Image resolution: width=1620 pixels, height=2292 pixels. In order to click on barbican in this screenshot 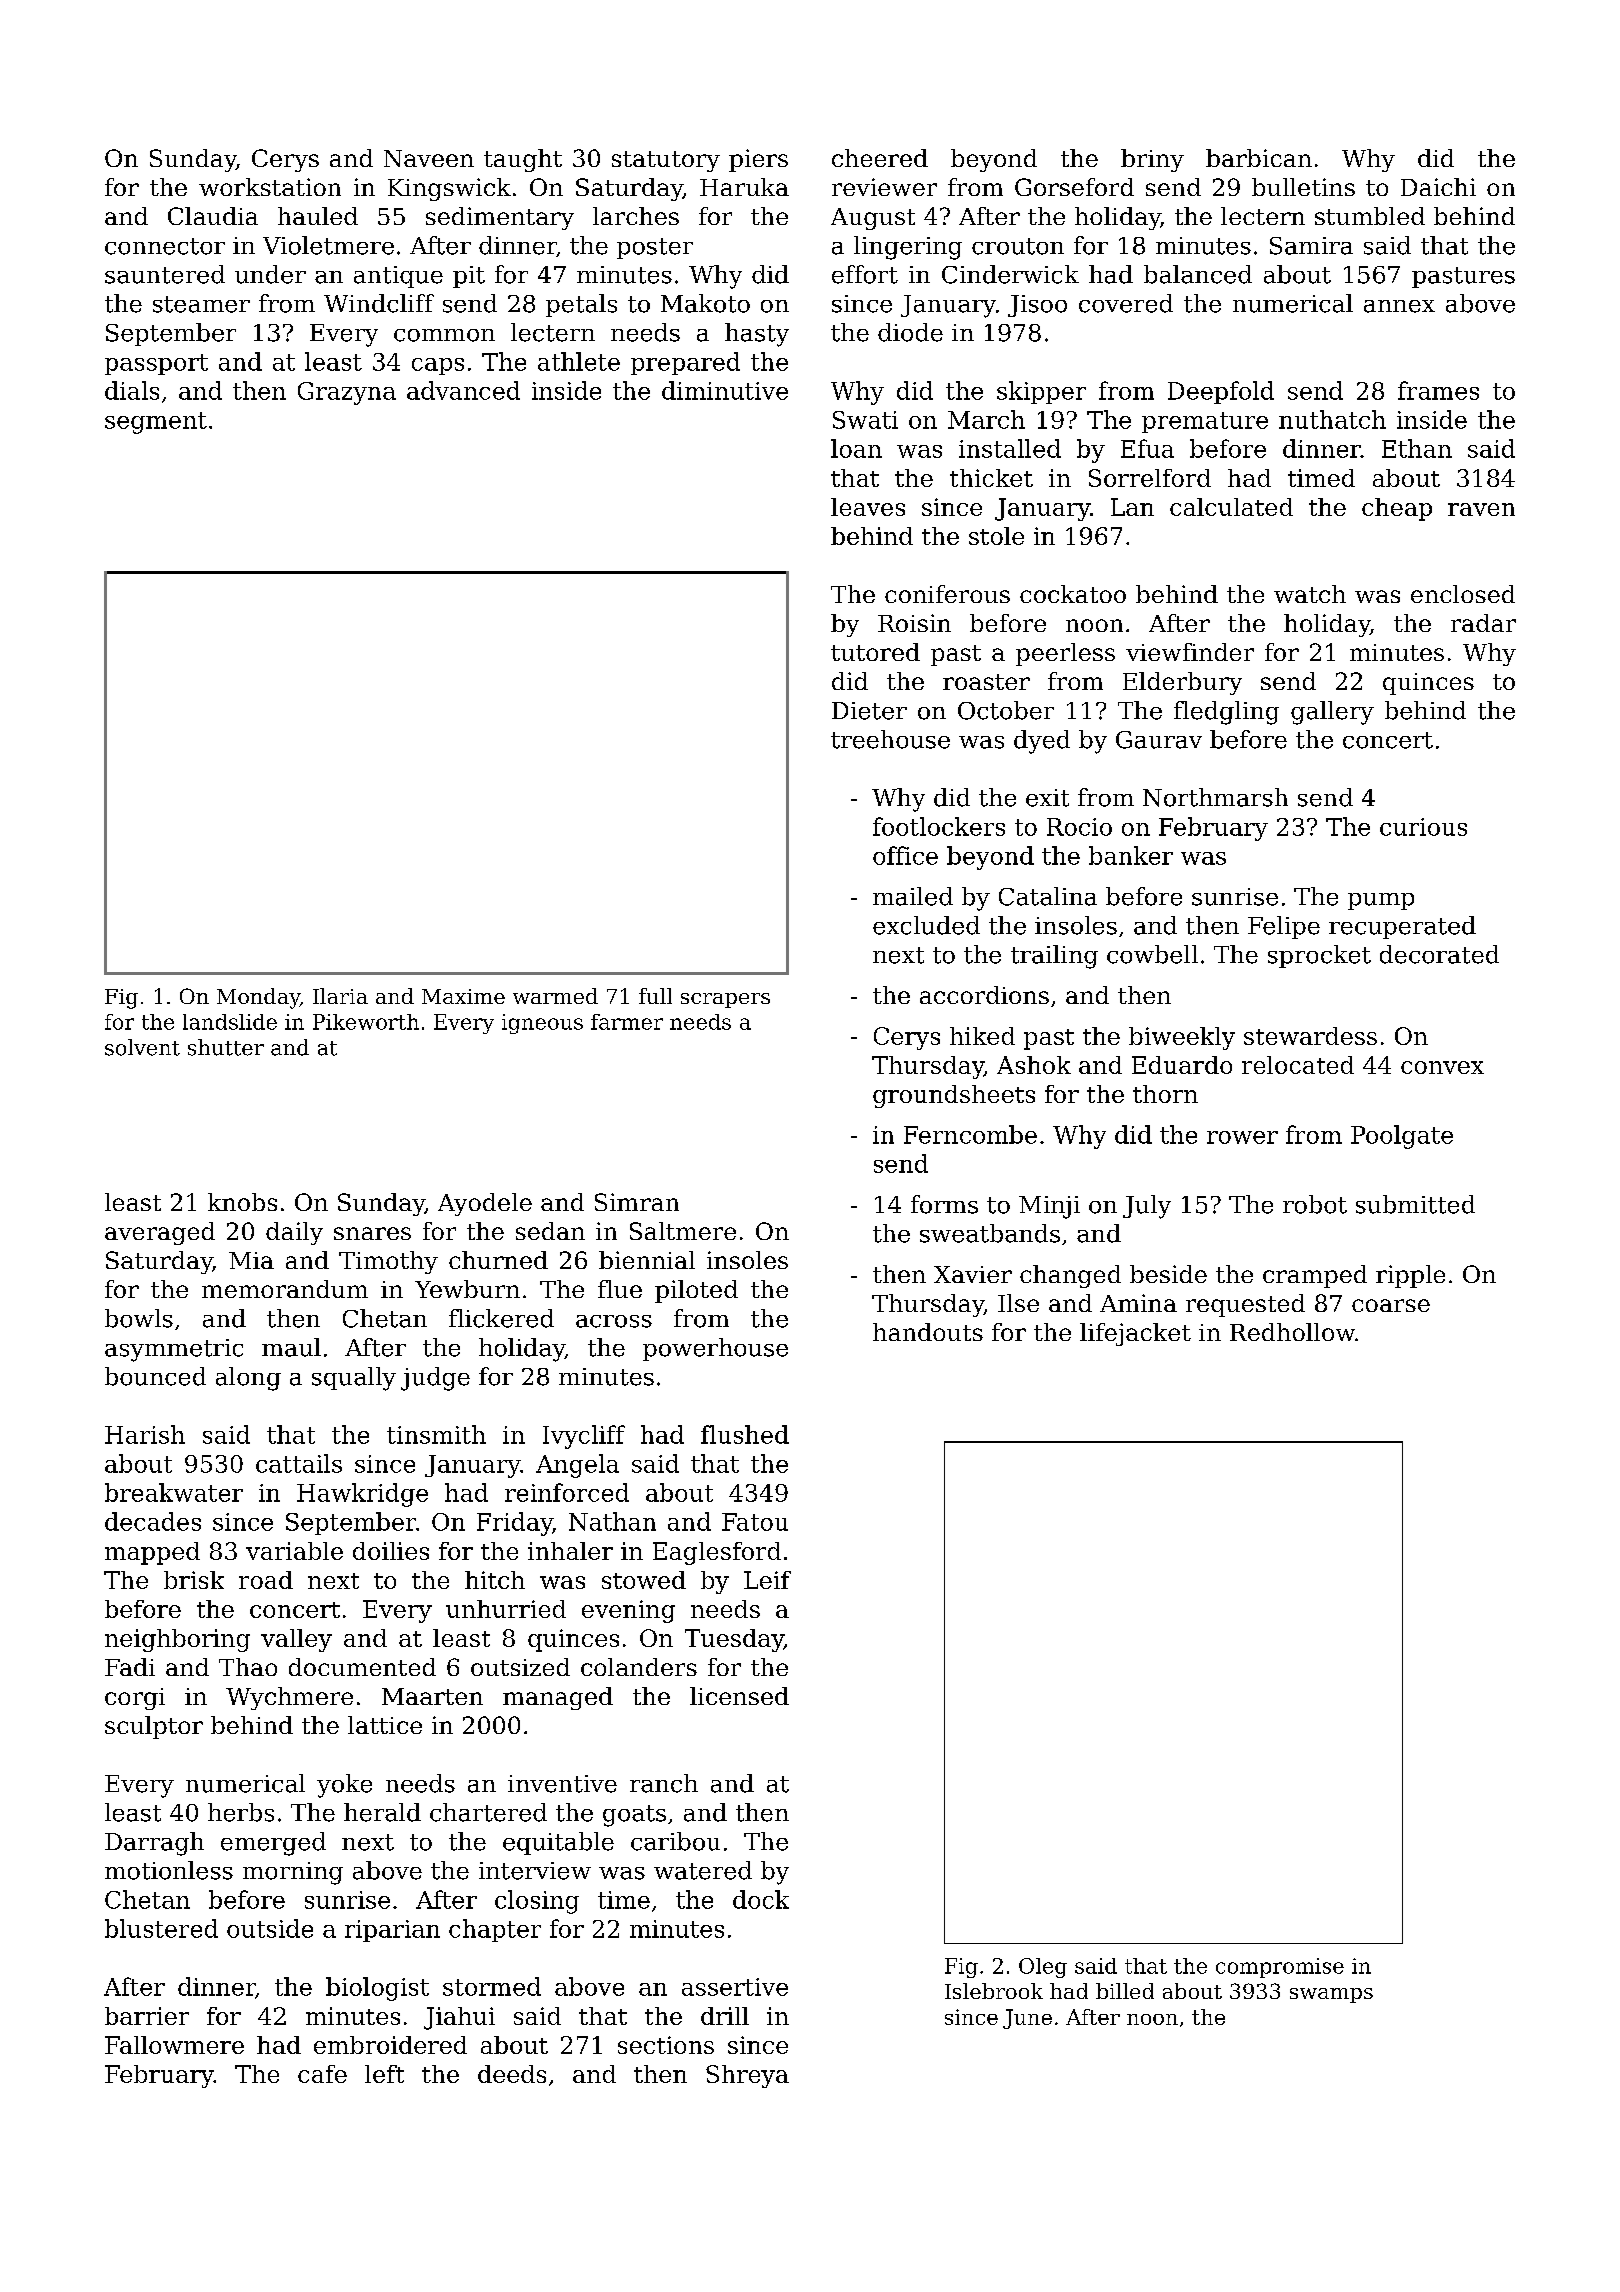, I will do `click(1259, 158)`.
